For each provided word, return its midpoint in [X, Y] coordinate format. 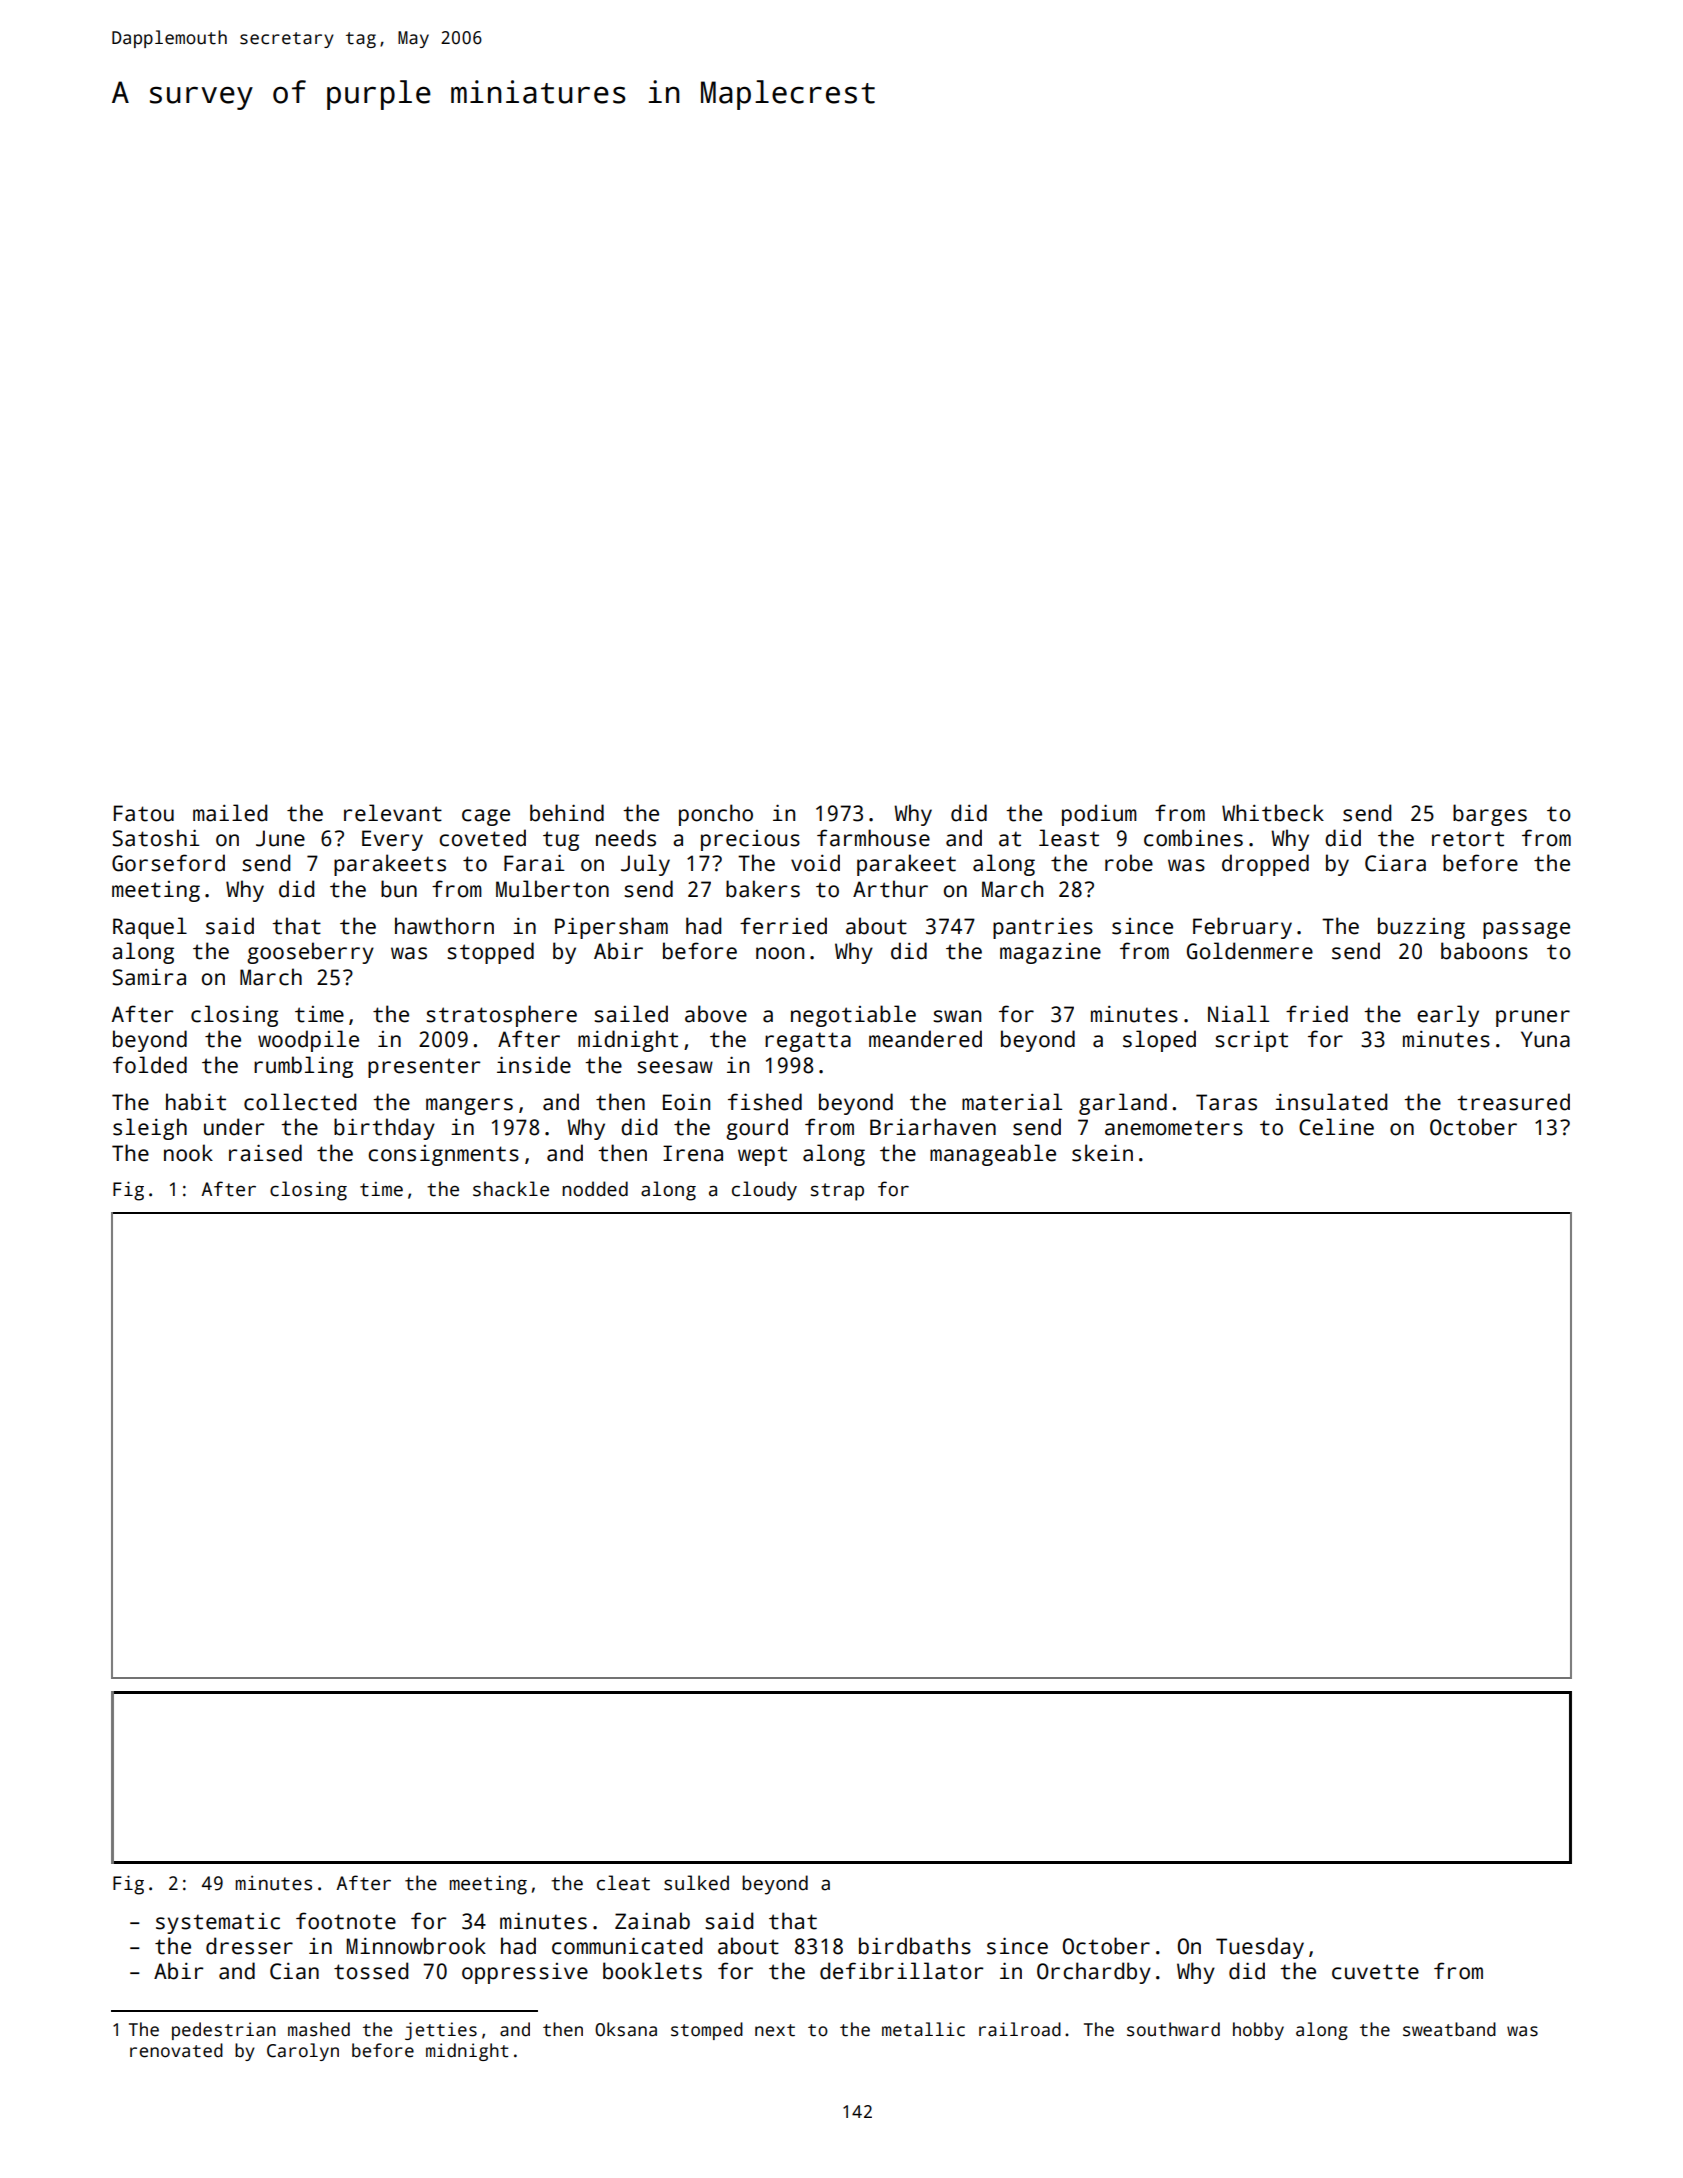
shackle [511, 1189]
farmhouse [873, 838]
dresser [249, 1946]
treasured [1513, 1102]
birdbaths [915, 1946]
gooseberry [310, 953]
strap [837, 1192]
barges [1490, 815]
